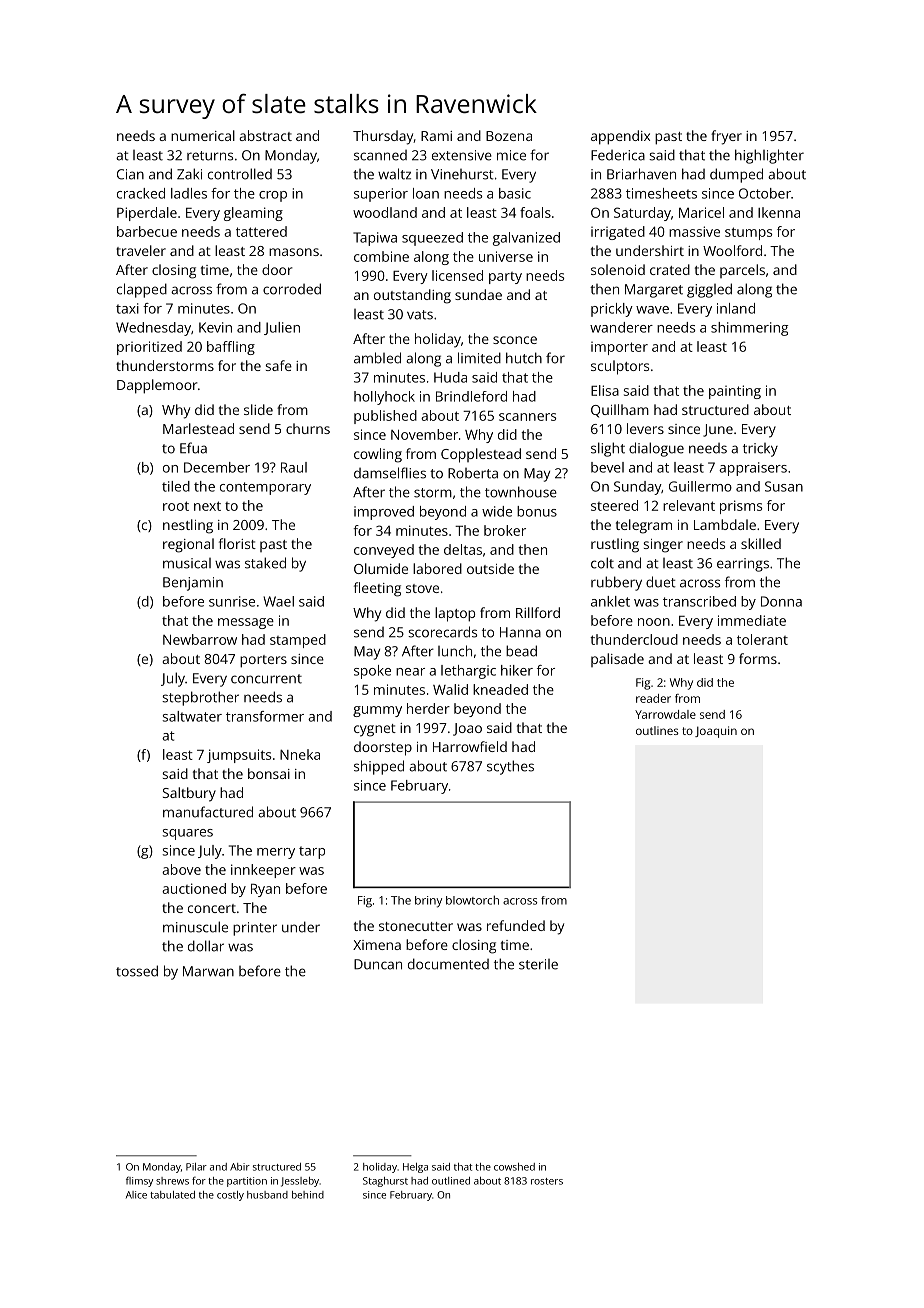  I want to click on cowshed, so click(514, 1167).
